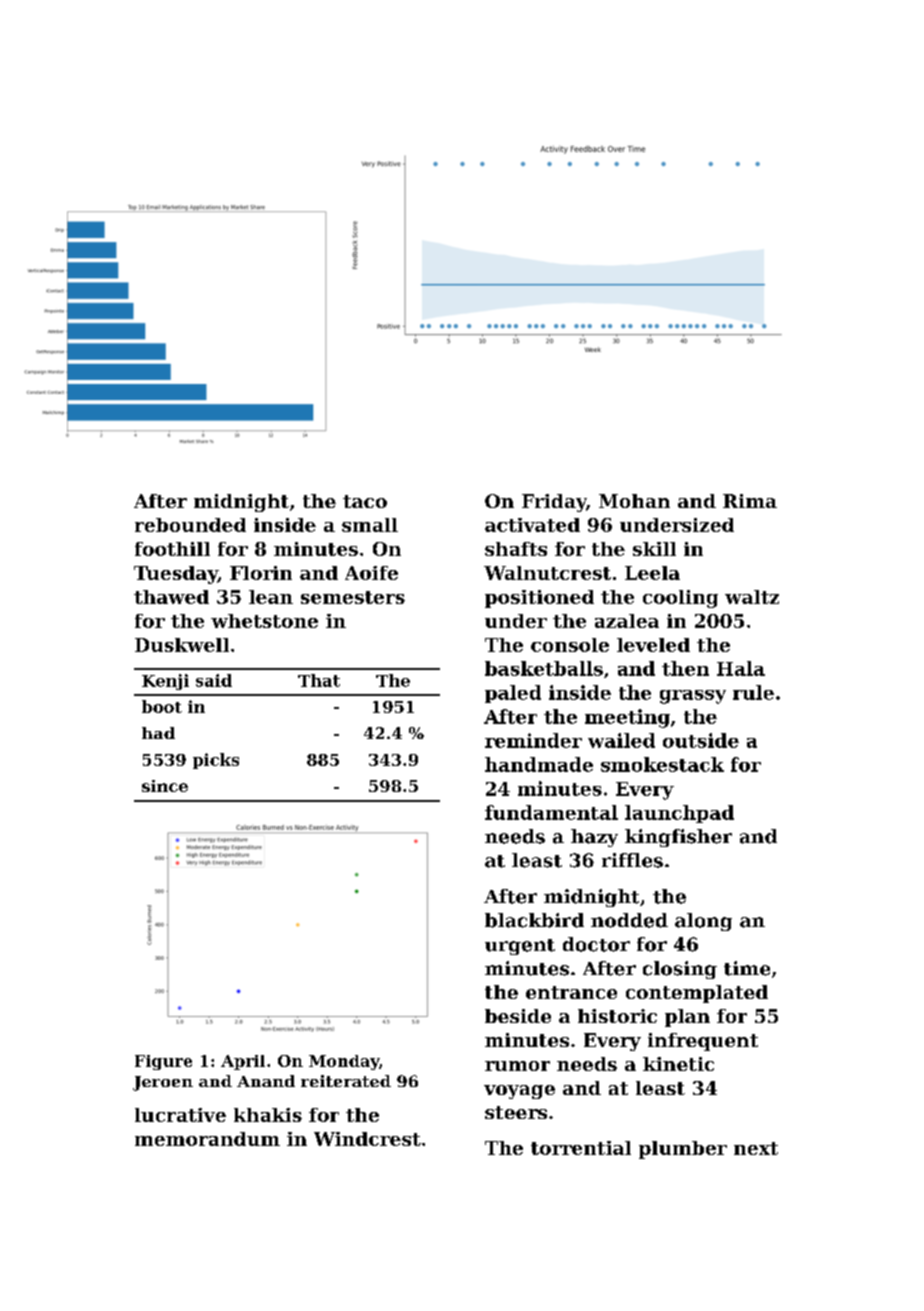 This document has height=1311, width=924. I want to click on next, so click(756, 1148).
